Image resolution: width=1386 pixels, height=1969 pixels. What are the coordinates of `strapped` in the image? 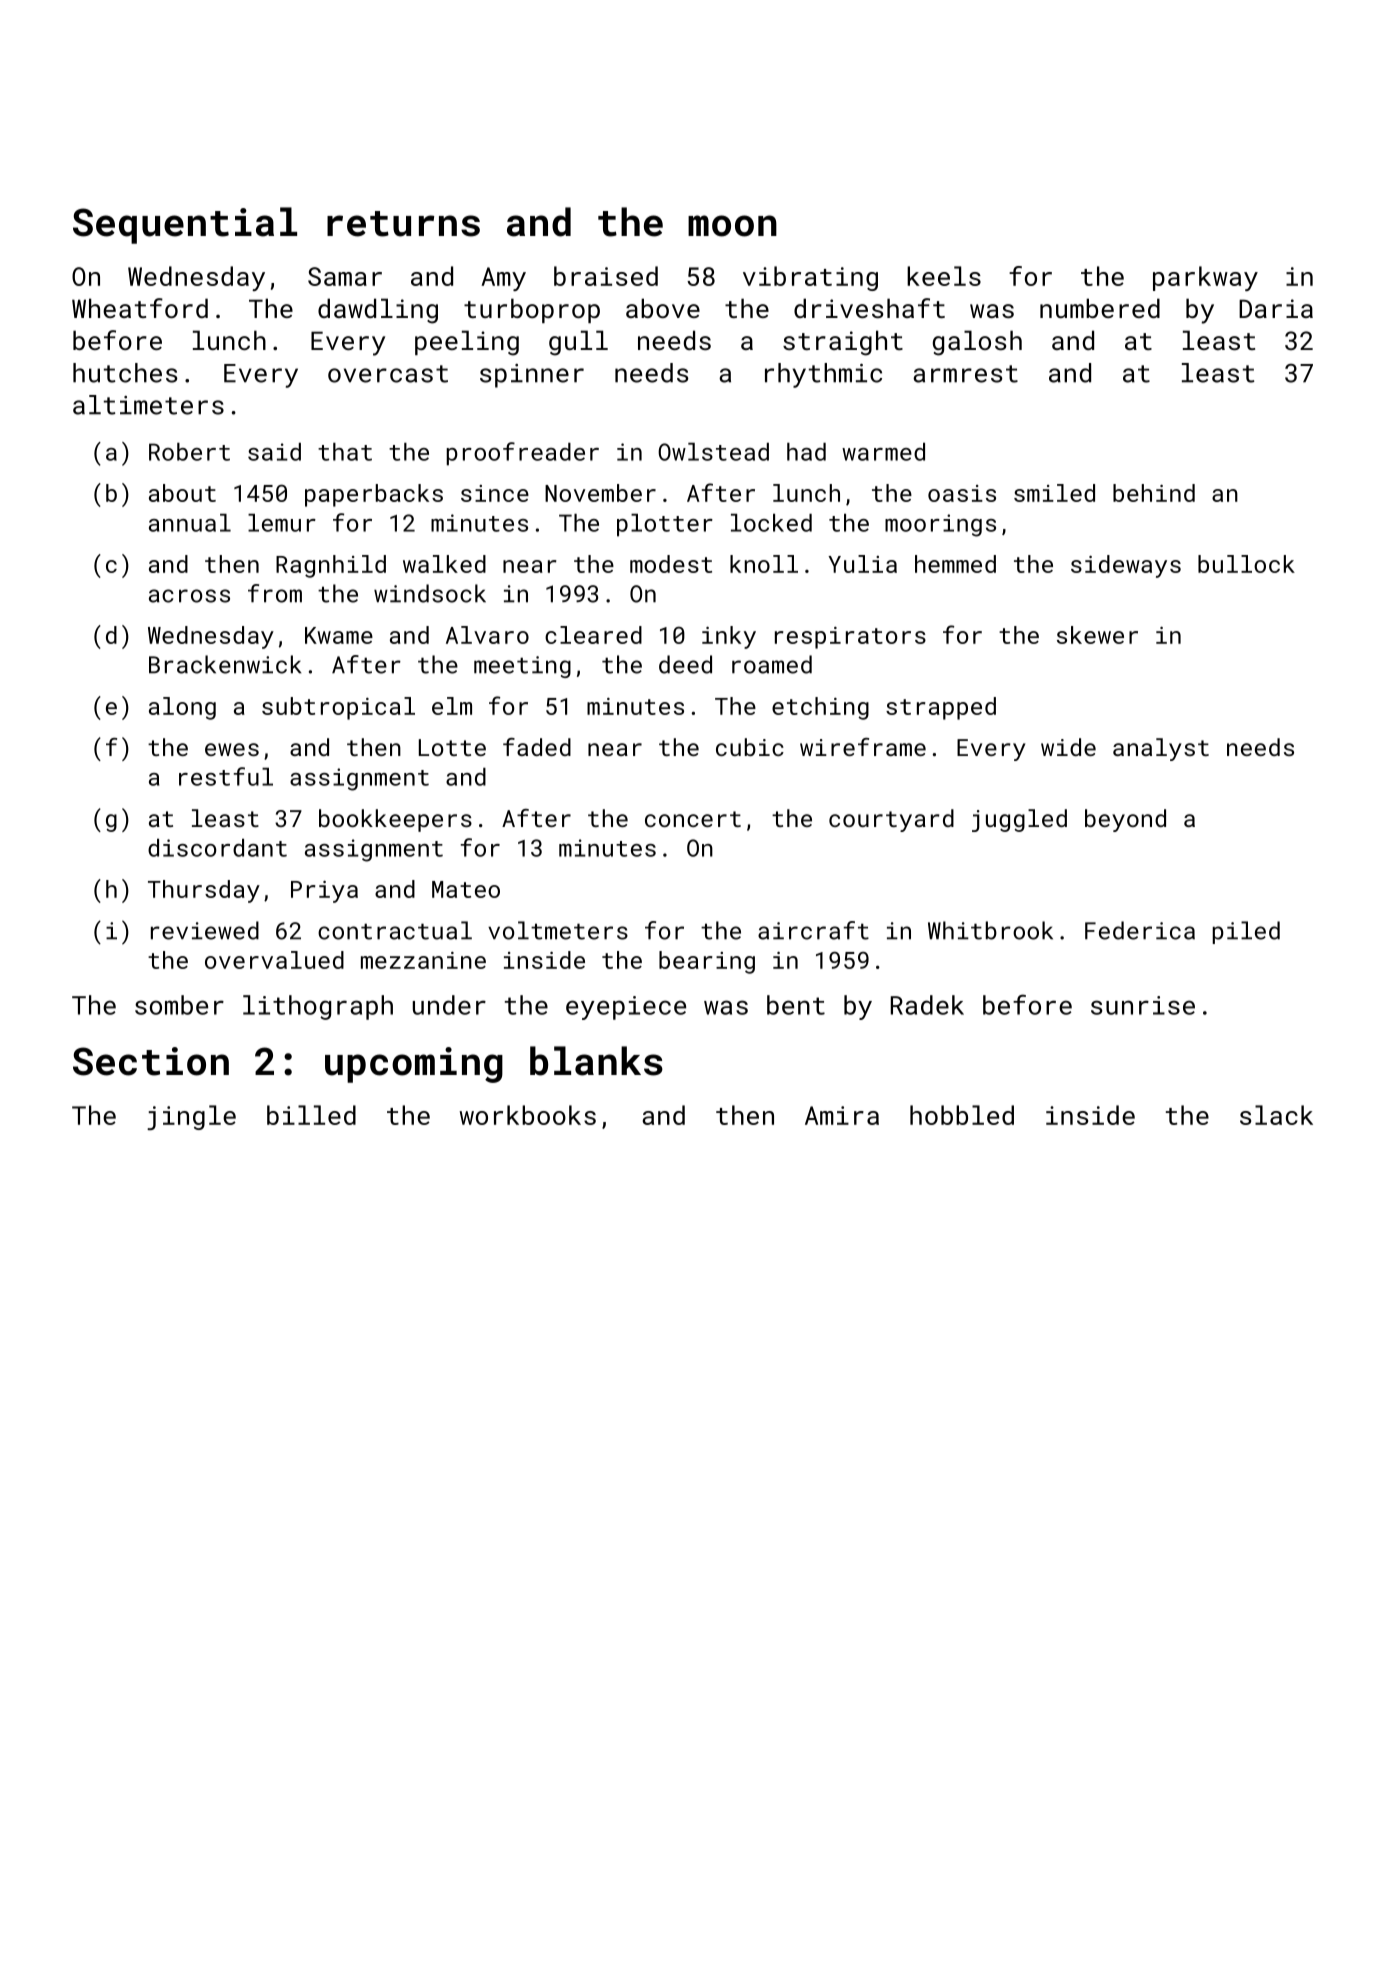 It's located at (941, 708).
